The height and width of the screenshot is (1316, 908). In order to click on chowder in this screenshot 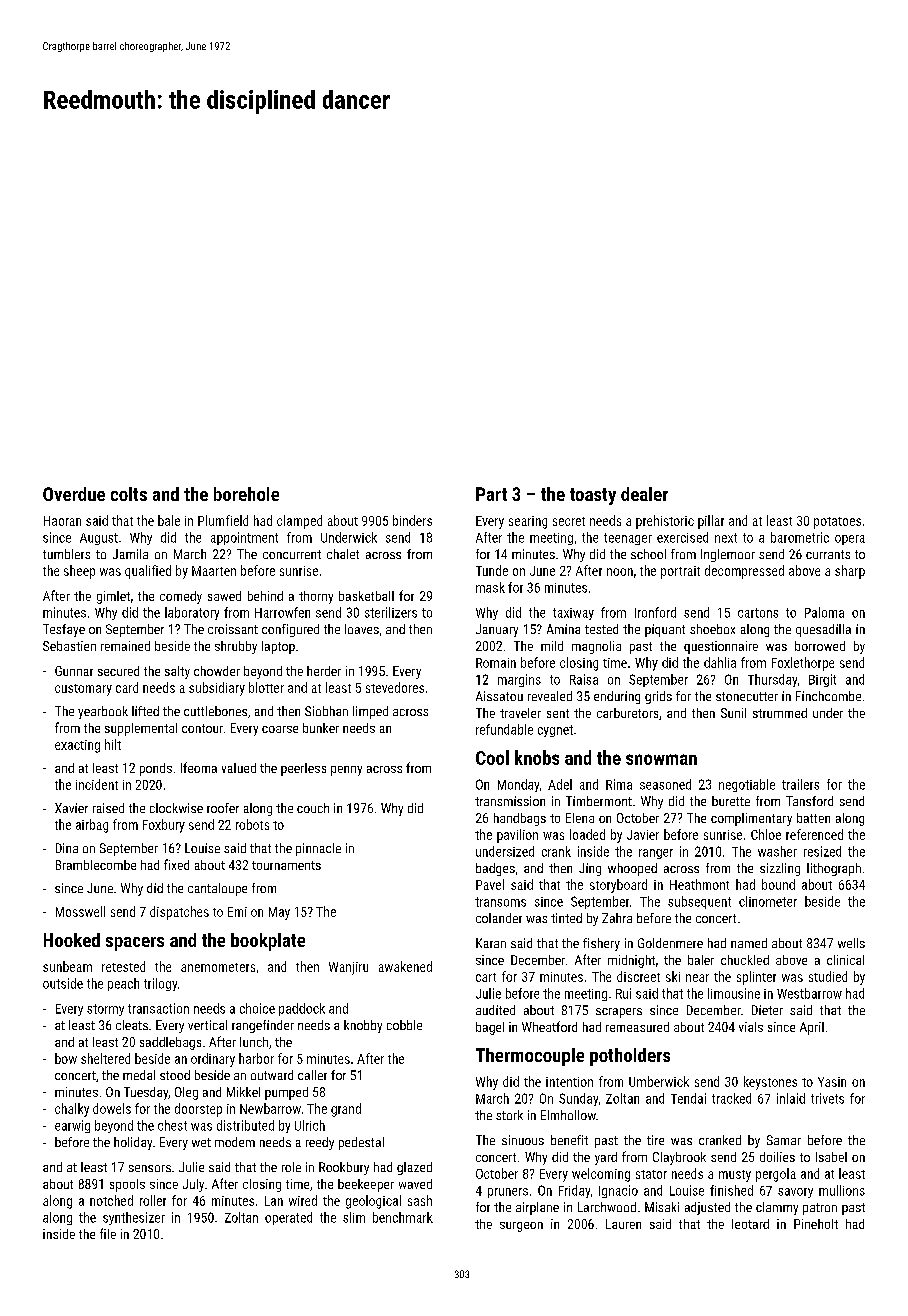, I will do `click(217, 671)`.
